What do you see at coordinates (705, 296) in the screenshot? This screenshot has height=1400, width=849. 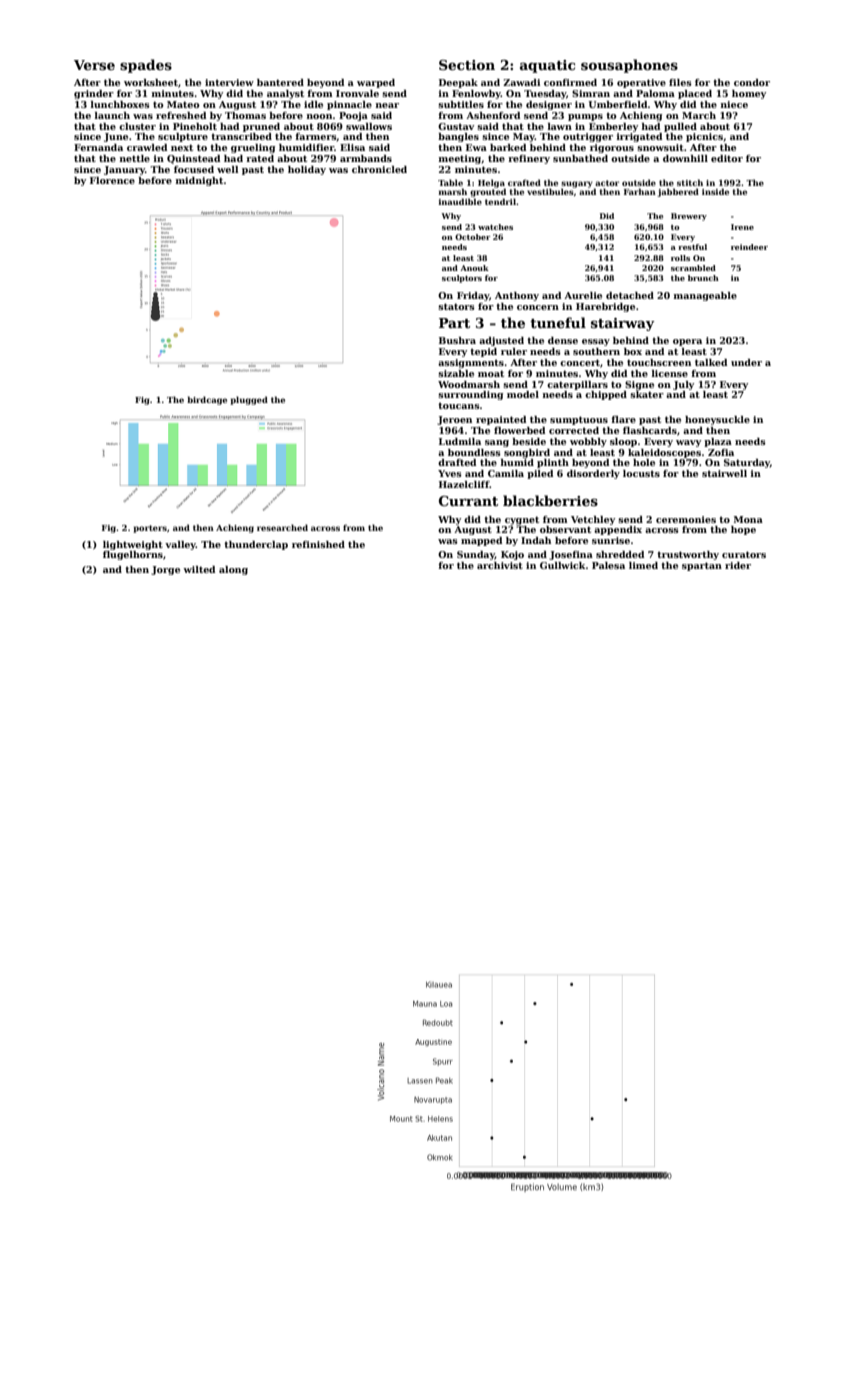 I see `manageable` at bounding box center [705, 296].
